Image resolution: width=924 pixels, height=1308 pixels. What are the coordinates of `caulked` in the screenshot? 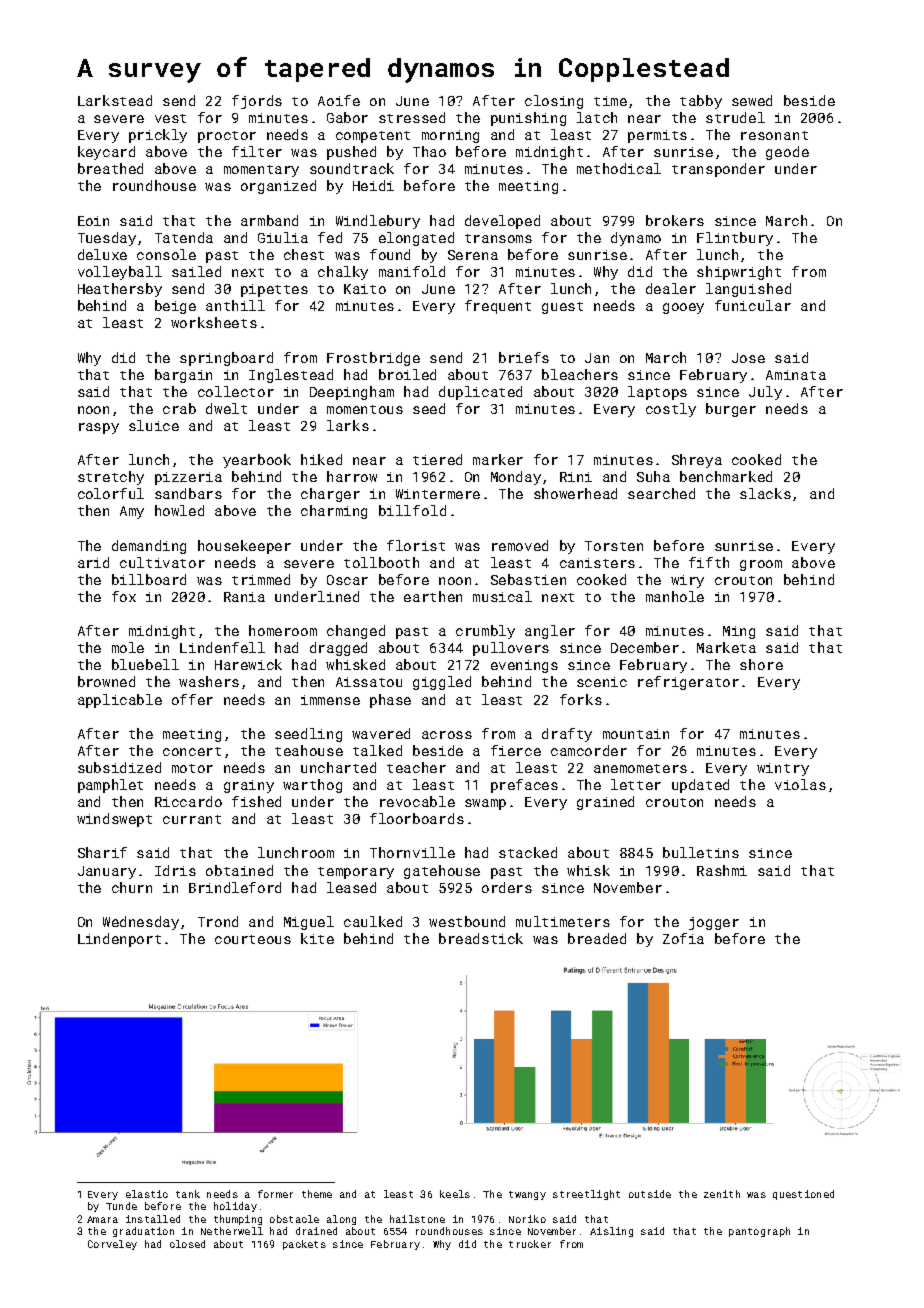 It's located at (373, 921).
